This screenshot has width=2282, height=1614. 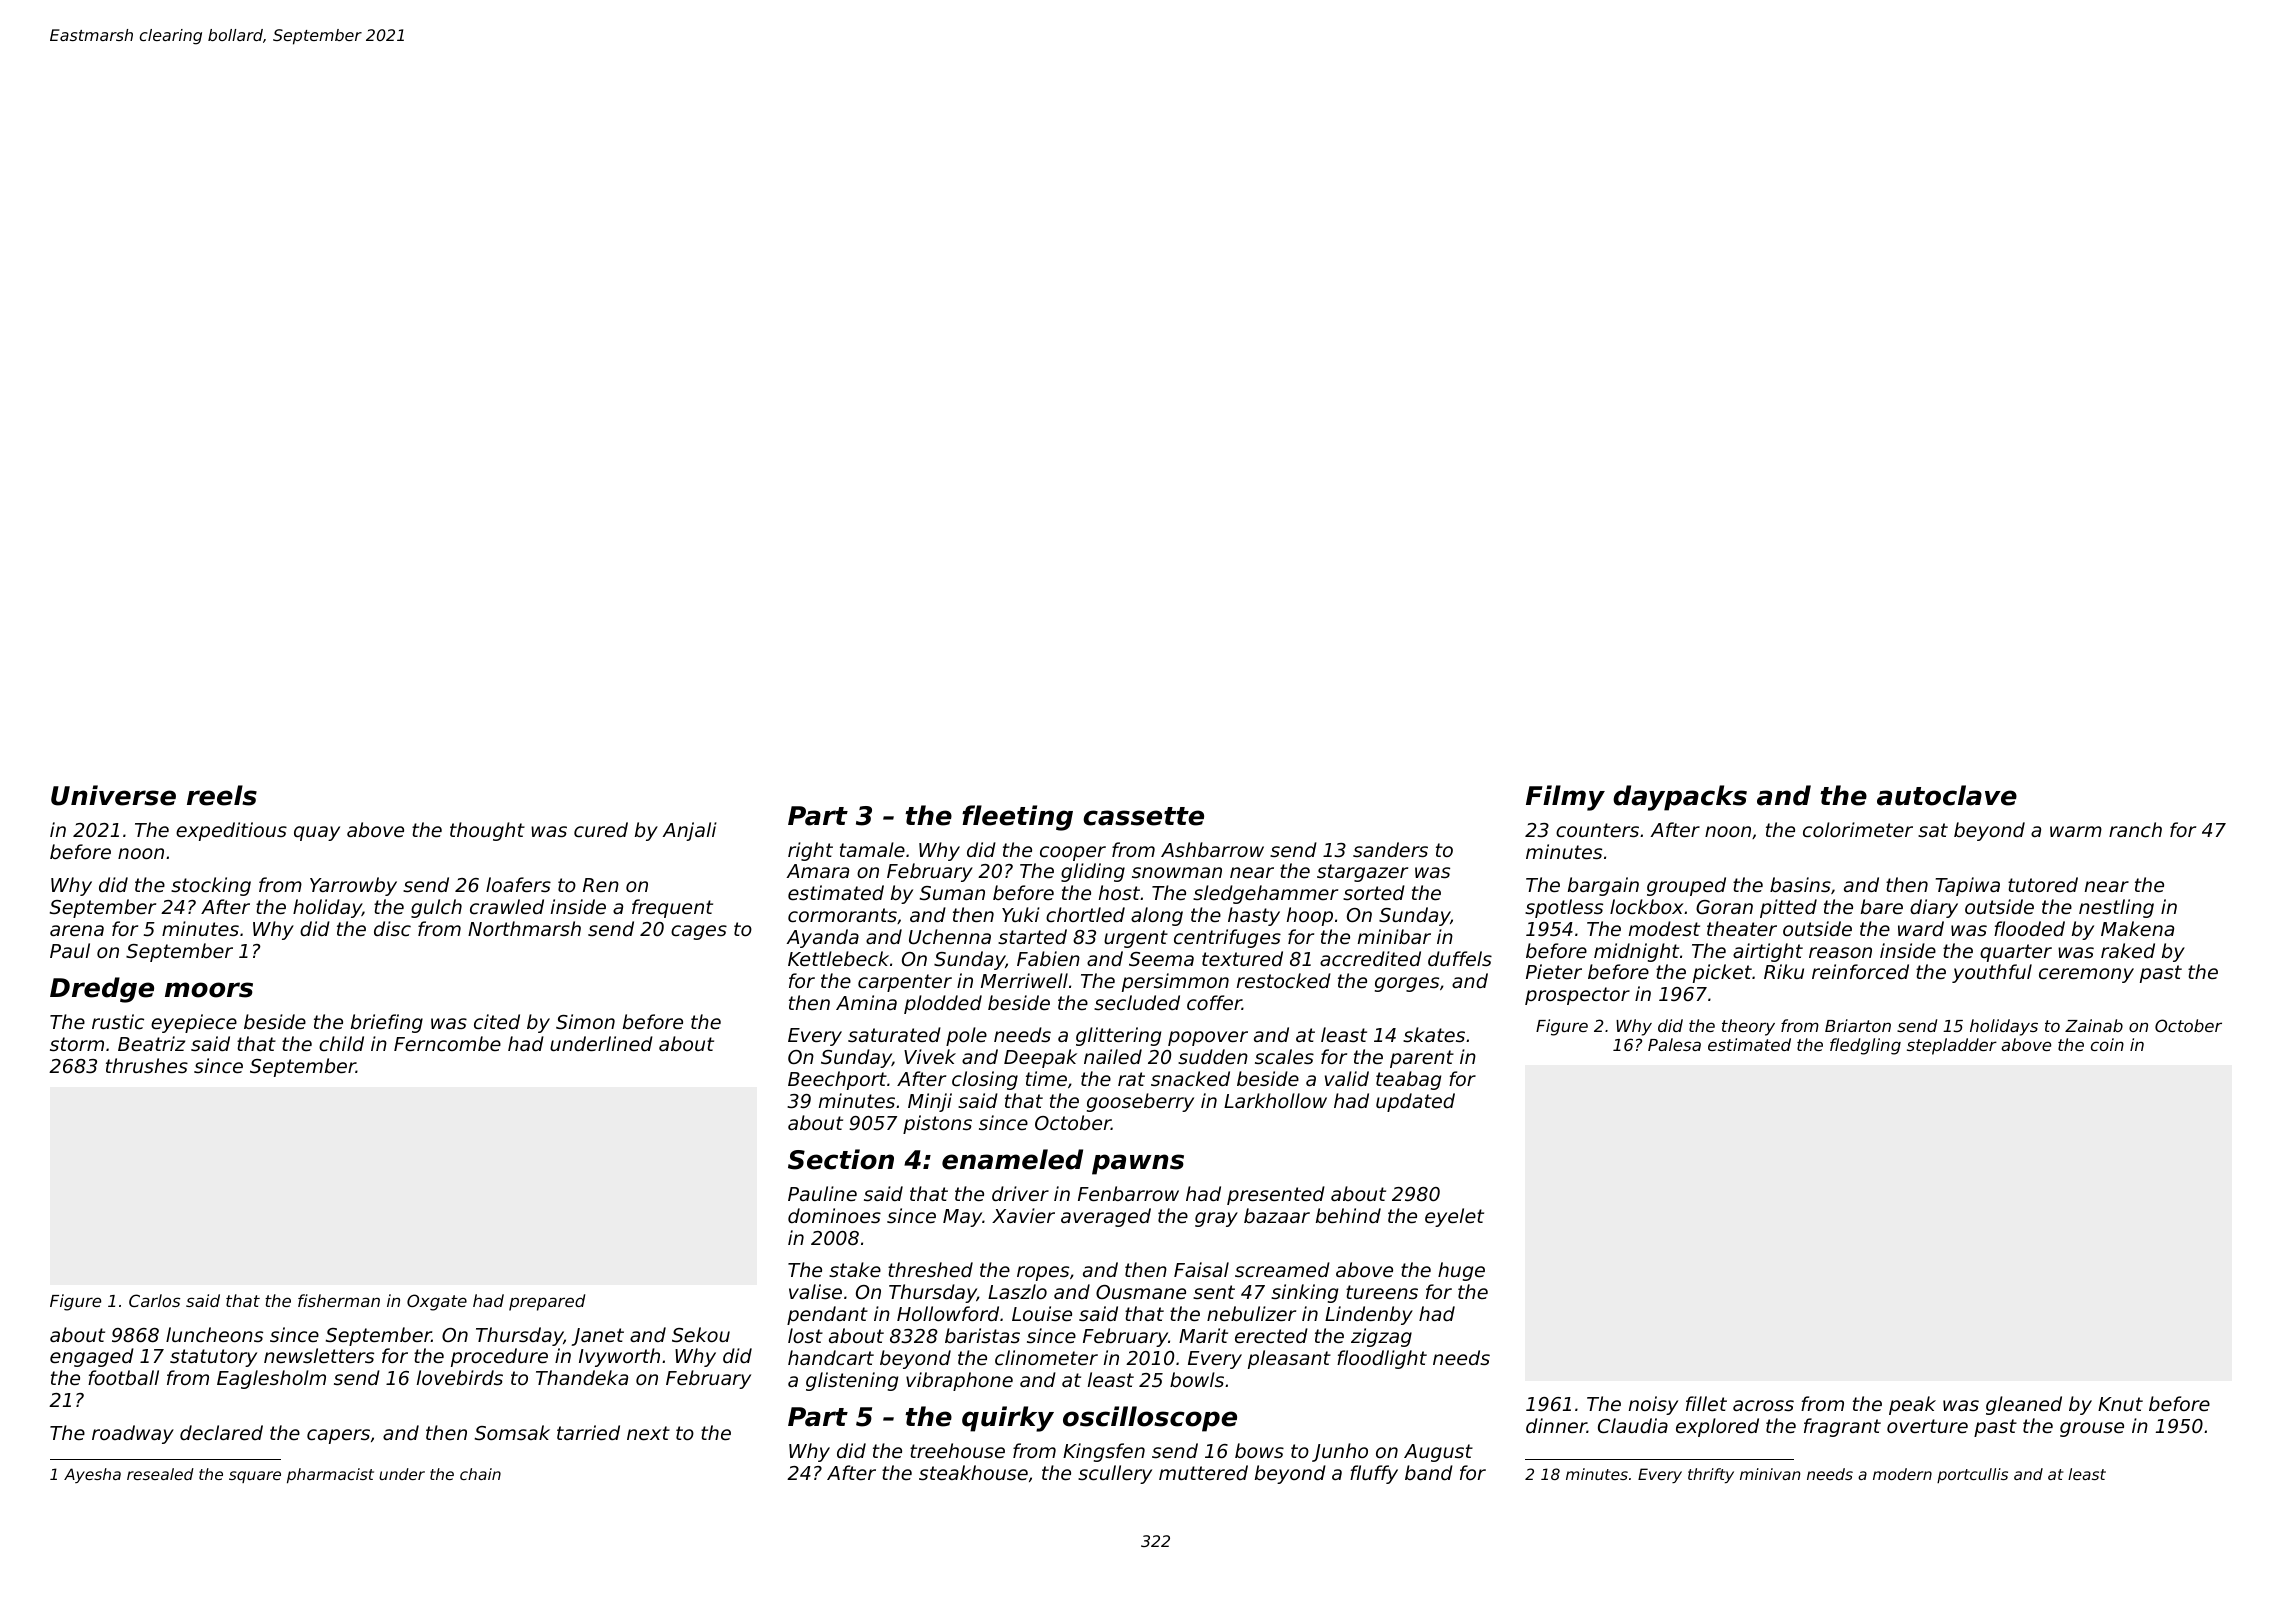 I want to click on right, so click(x=810, y=851).
